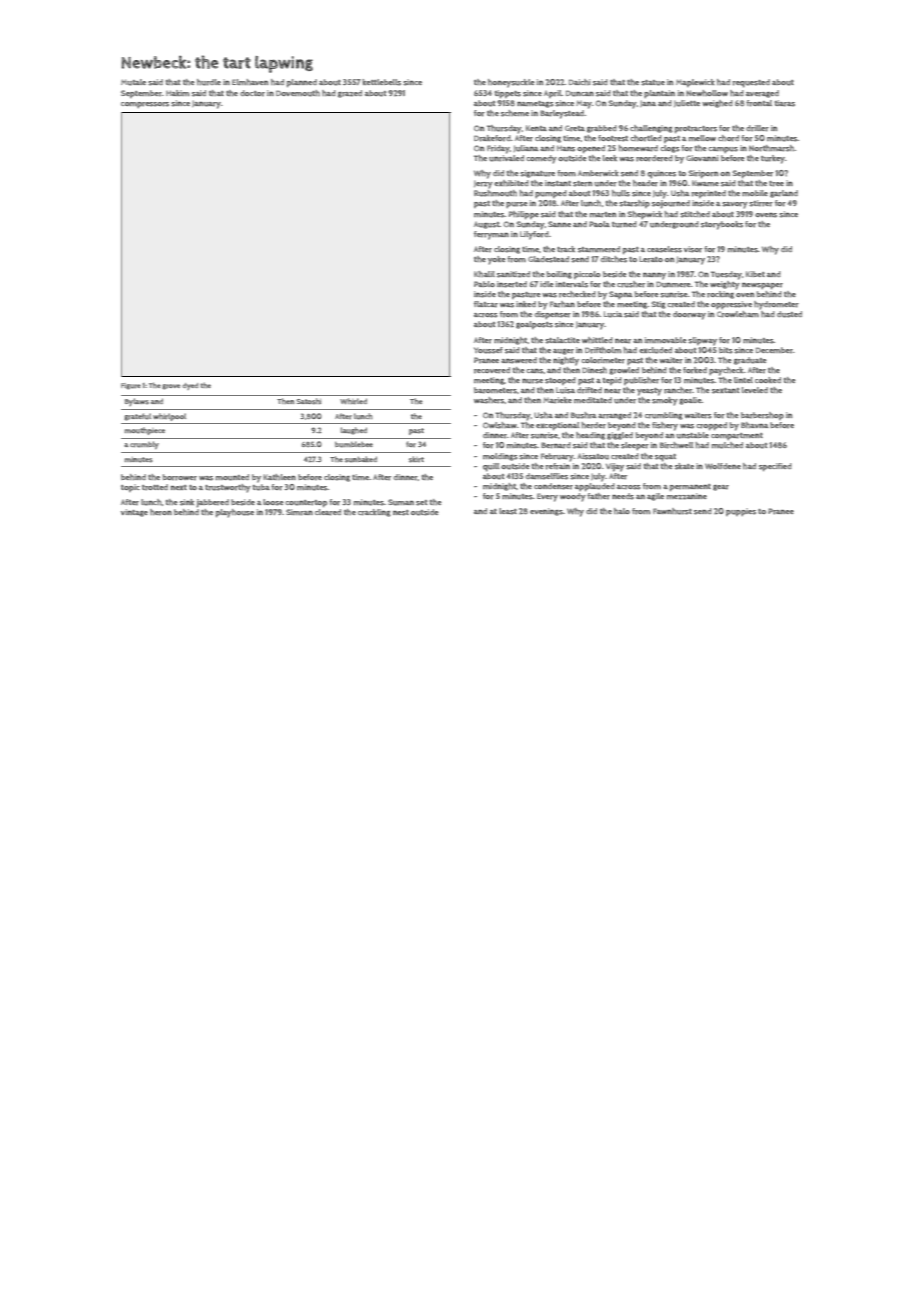 This image has width=924, height=1308. I want to click on Kibet, so click(755, 274).
